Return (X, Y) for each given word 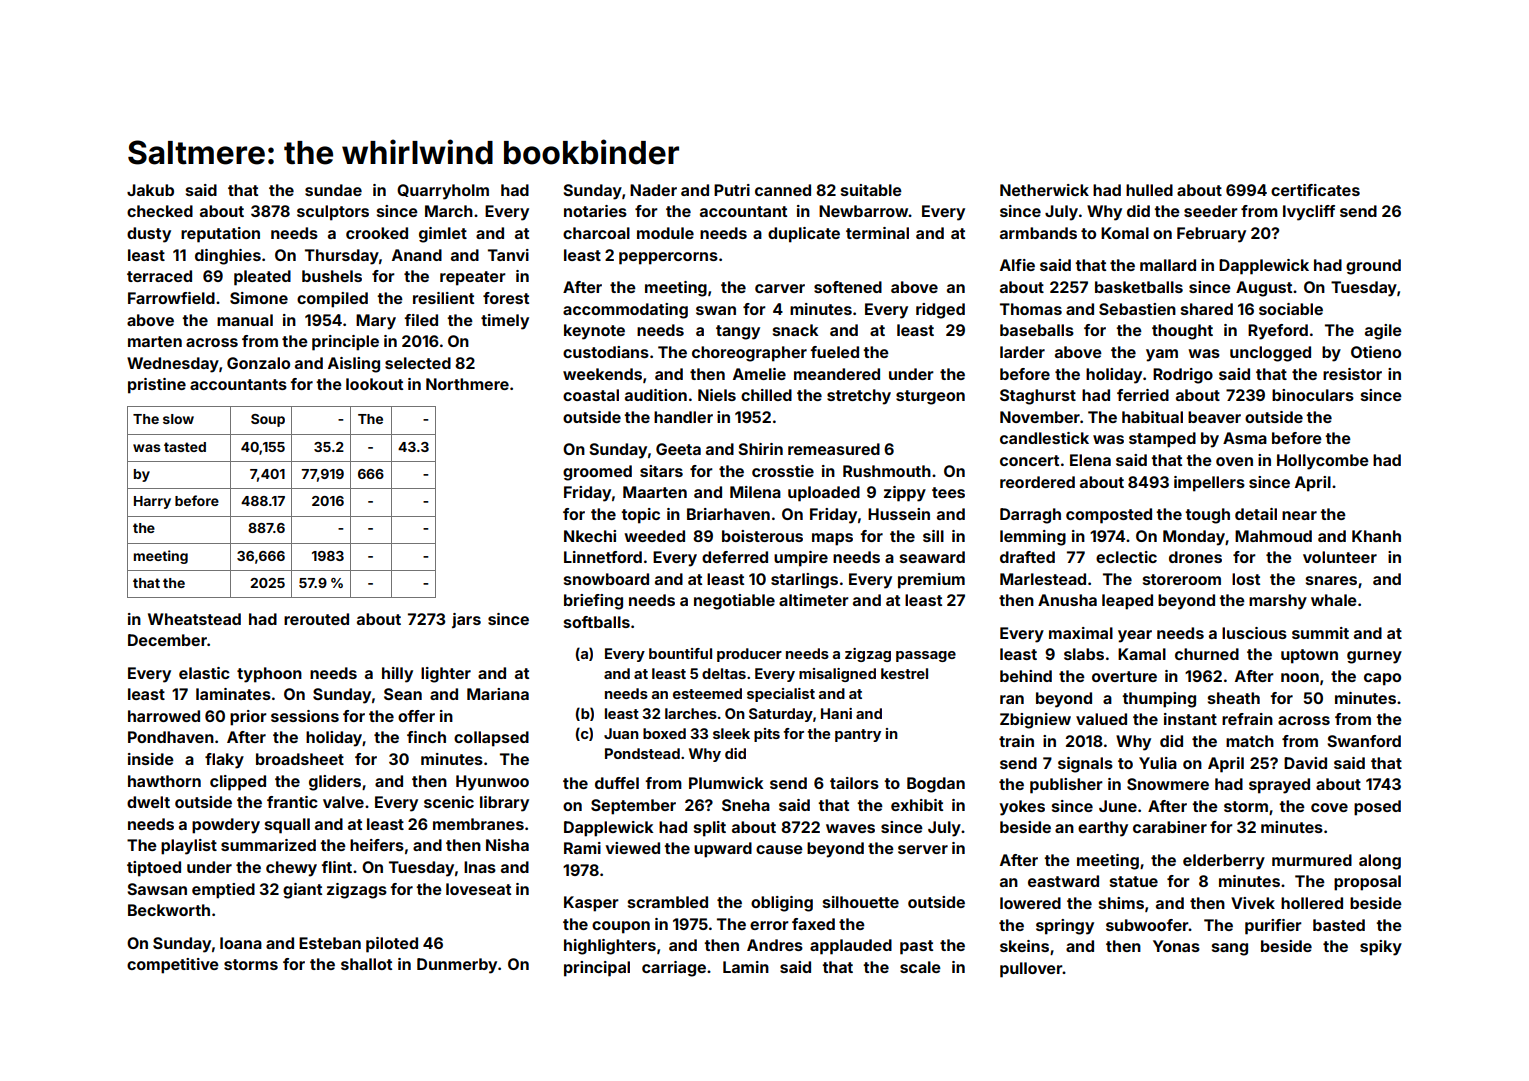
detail (1256, 514)
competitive (173, 966)
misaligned (837, 675)
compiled (332, 300)
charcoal (596, 233)
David (1305, 763)
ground (1373, 267)
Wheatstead (194, 619)
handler (683, 417)
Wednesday (173, 365)
